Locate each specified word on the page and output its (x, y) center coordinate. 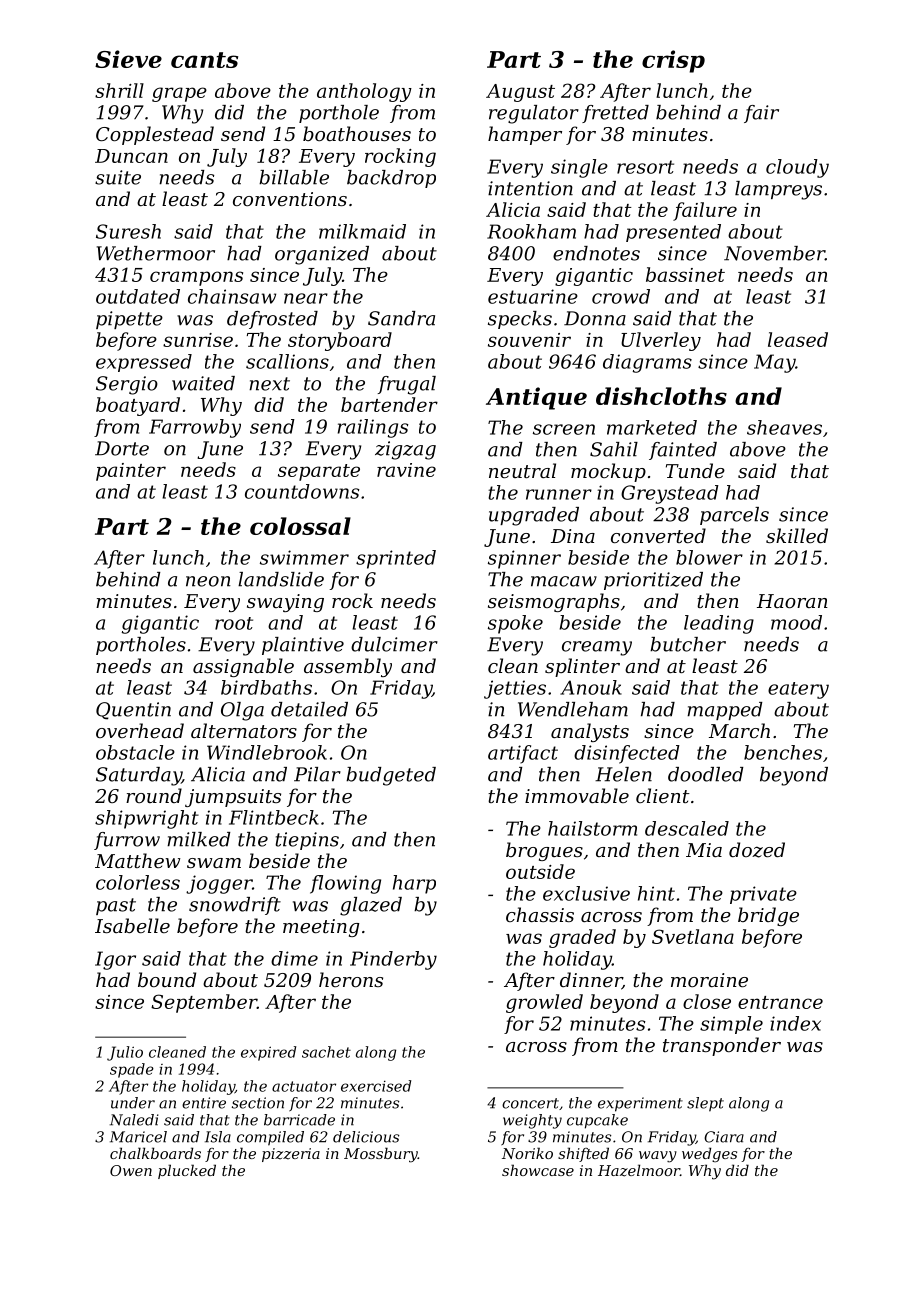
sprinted (396, 559)
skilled (797, 535)
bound (167, 979)
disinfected (627, 754)
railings (373, 428)
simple (731, 1025)
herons (351, 979)
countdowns (302, 491)
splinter (582, 667)
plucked (187, 1171)
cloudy (797, 168)
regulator (534, 114)
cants (204, 60)
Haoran (792, 601)
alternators (244, 730)
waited (203, 383)
